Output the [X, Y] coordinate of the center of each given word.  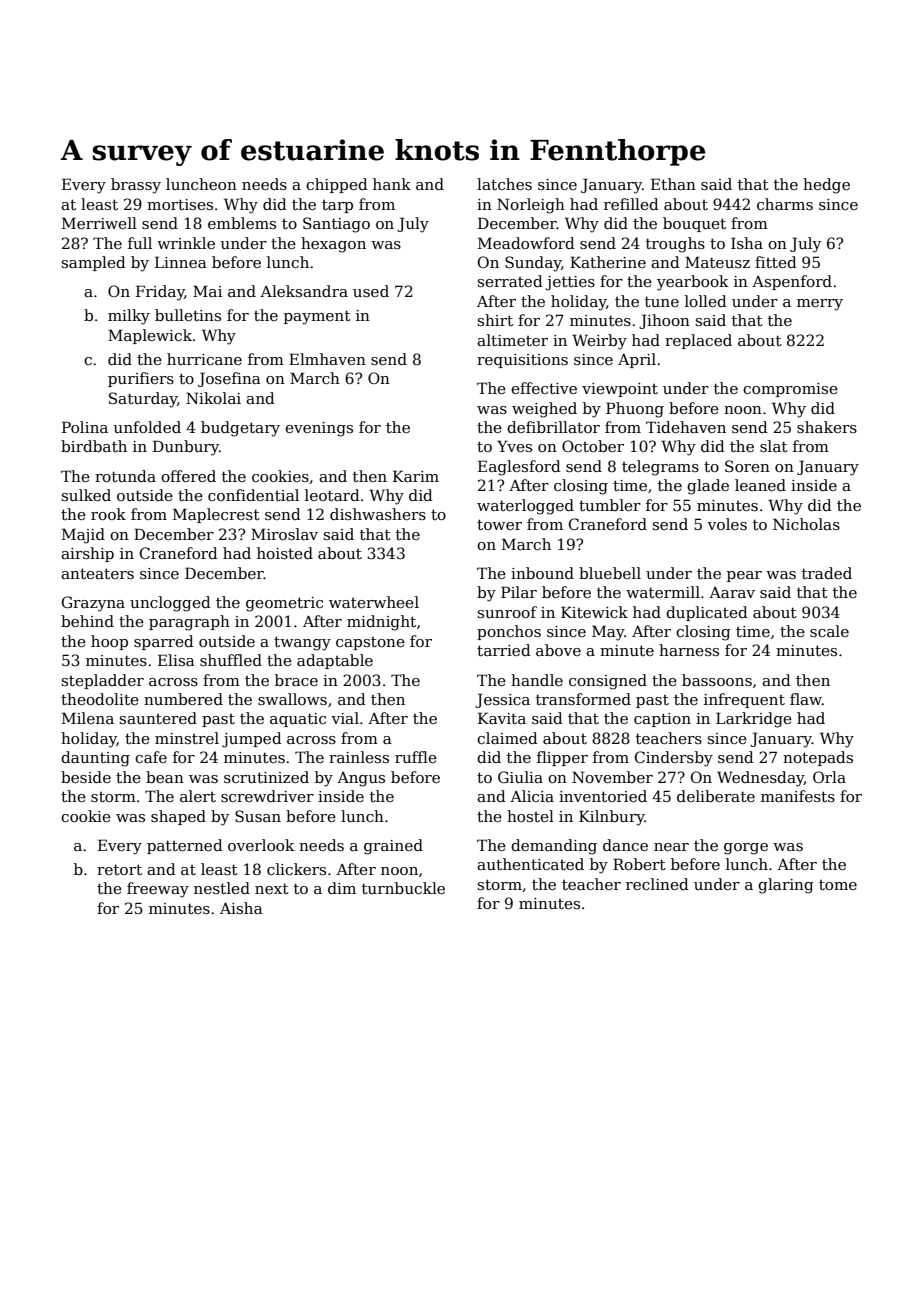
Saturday [143, 400]
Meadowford [526, 243]
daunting [95, 759]
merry [820, 305]
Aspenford [792, 282]
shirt [495, 320]
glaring [786, 886]
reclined [657, 884]
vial [345, 718]
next [272, 888]
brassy [136, 186]
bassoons [717, 680]
